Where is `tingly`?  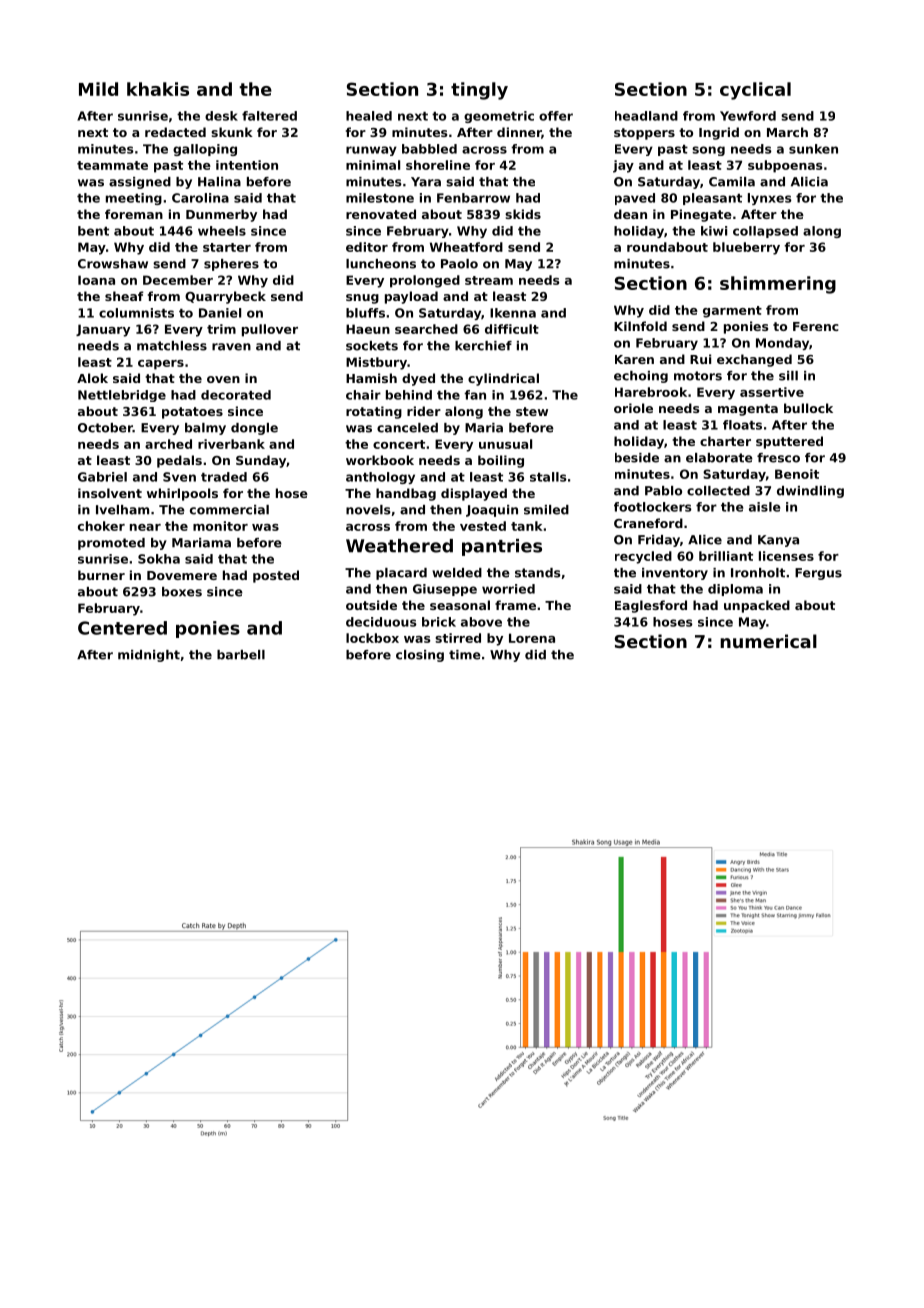
tingly is located at coordinates (479, 91).
